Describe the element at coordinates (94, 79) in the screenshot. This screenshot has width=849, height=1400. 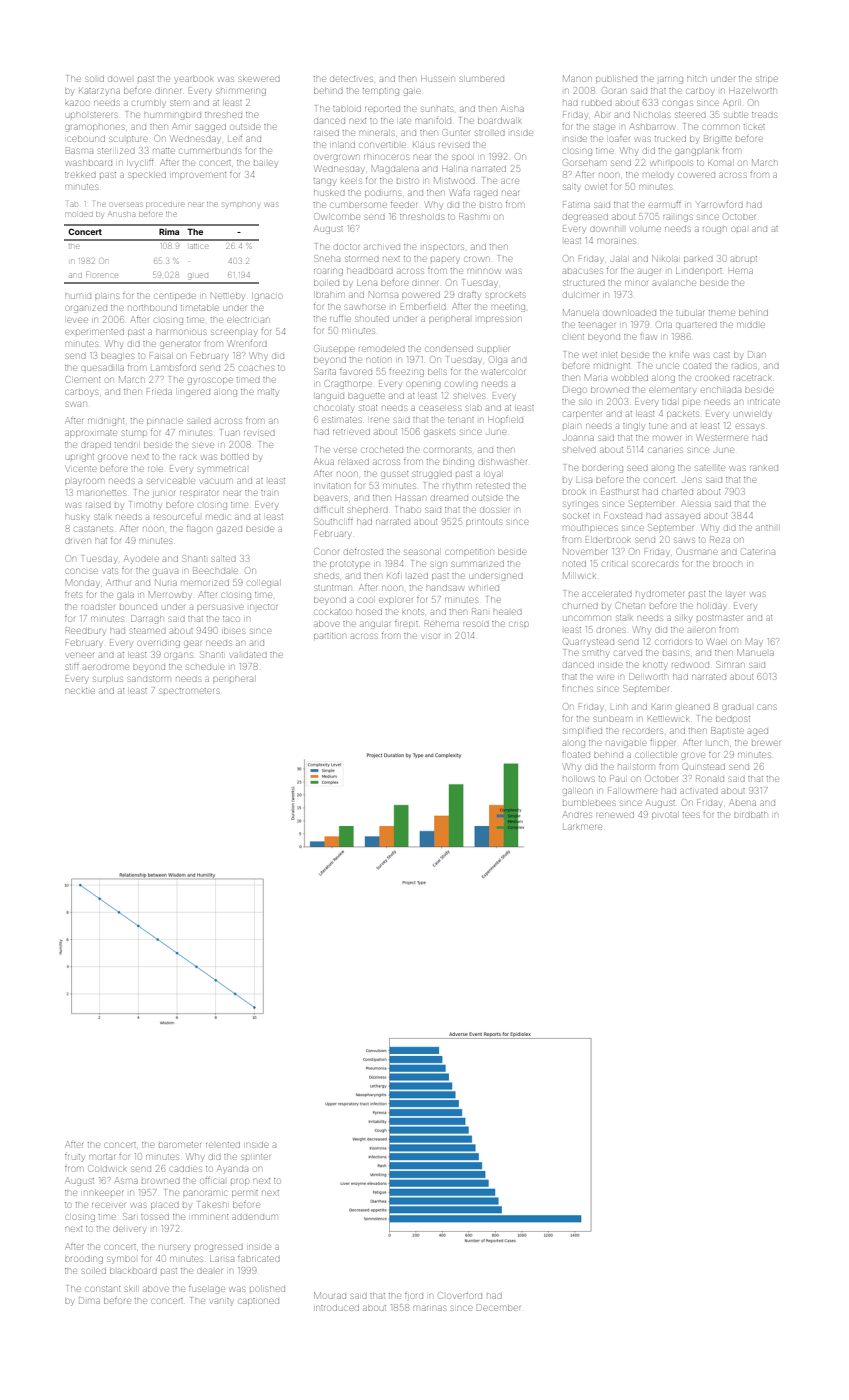
I see `solid` at that location.
